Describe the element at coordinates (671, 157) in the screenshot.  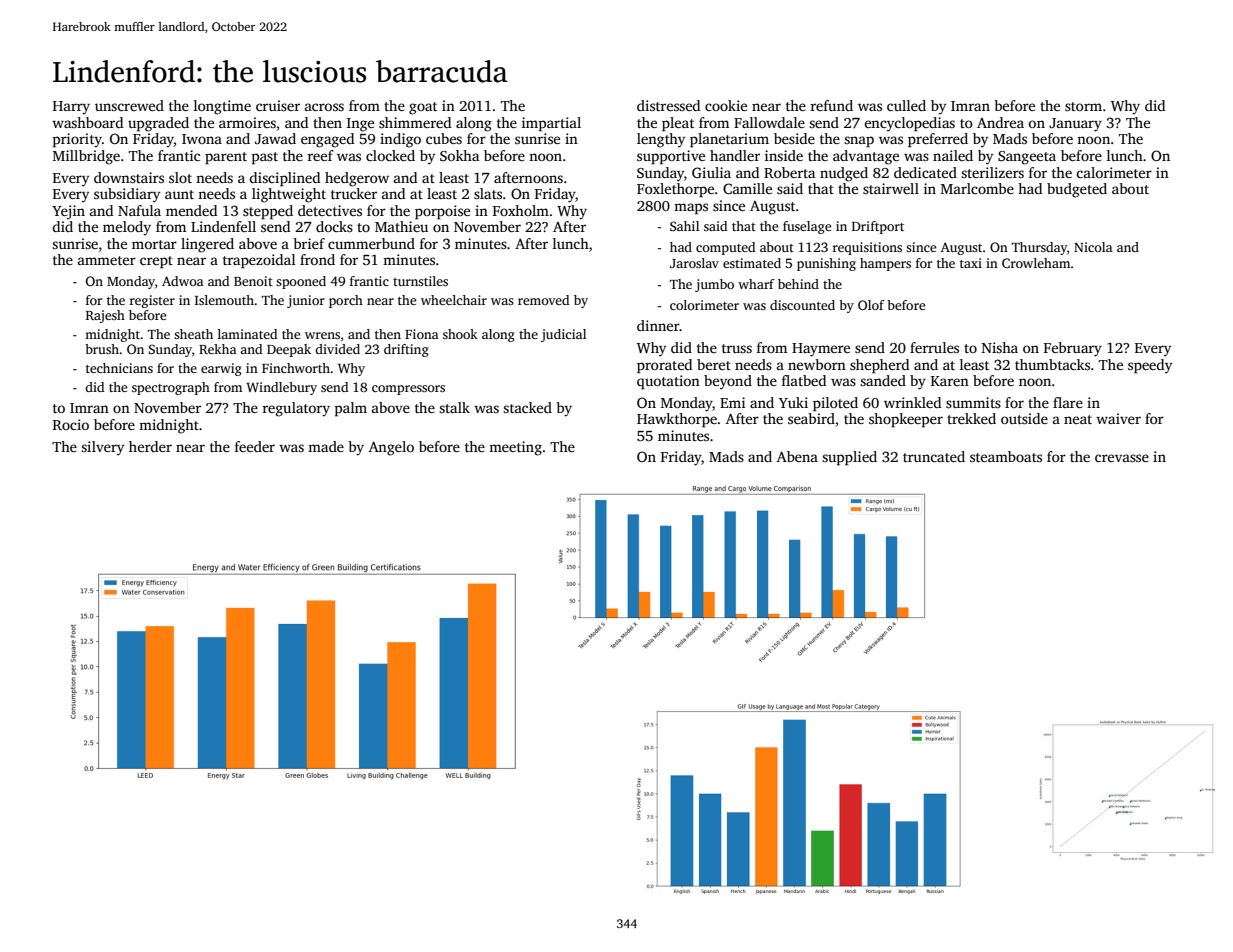
I see `supportive` at that location.
